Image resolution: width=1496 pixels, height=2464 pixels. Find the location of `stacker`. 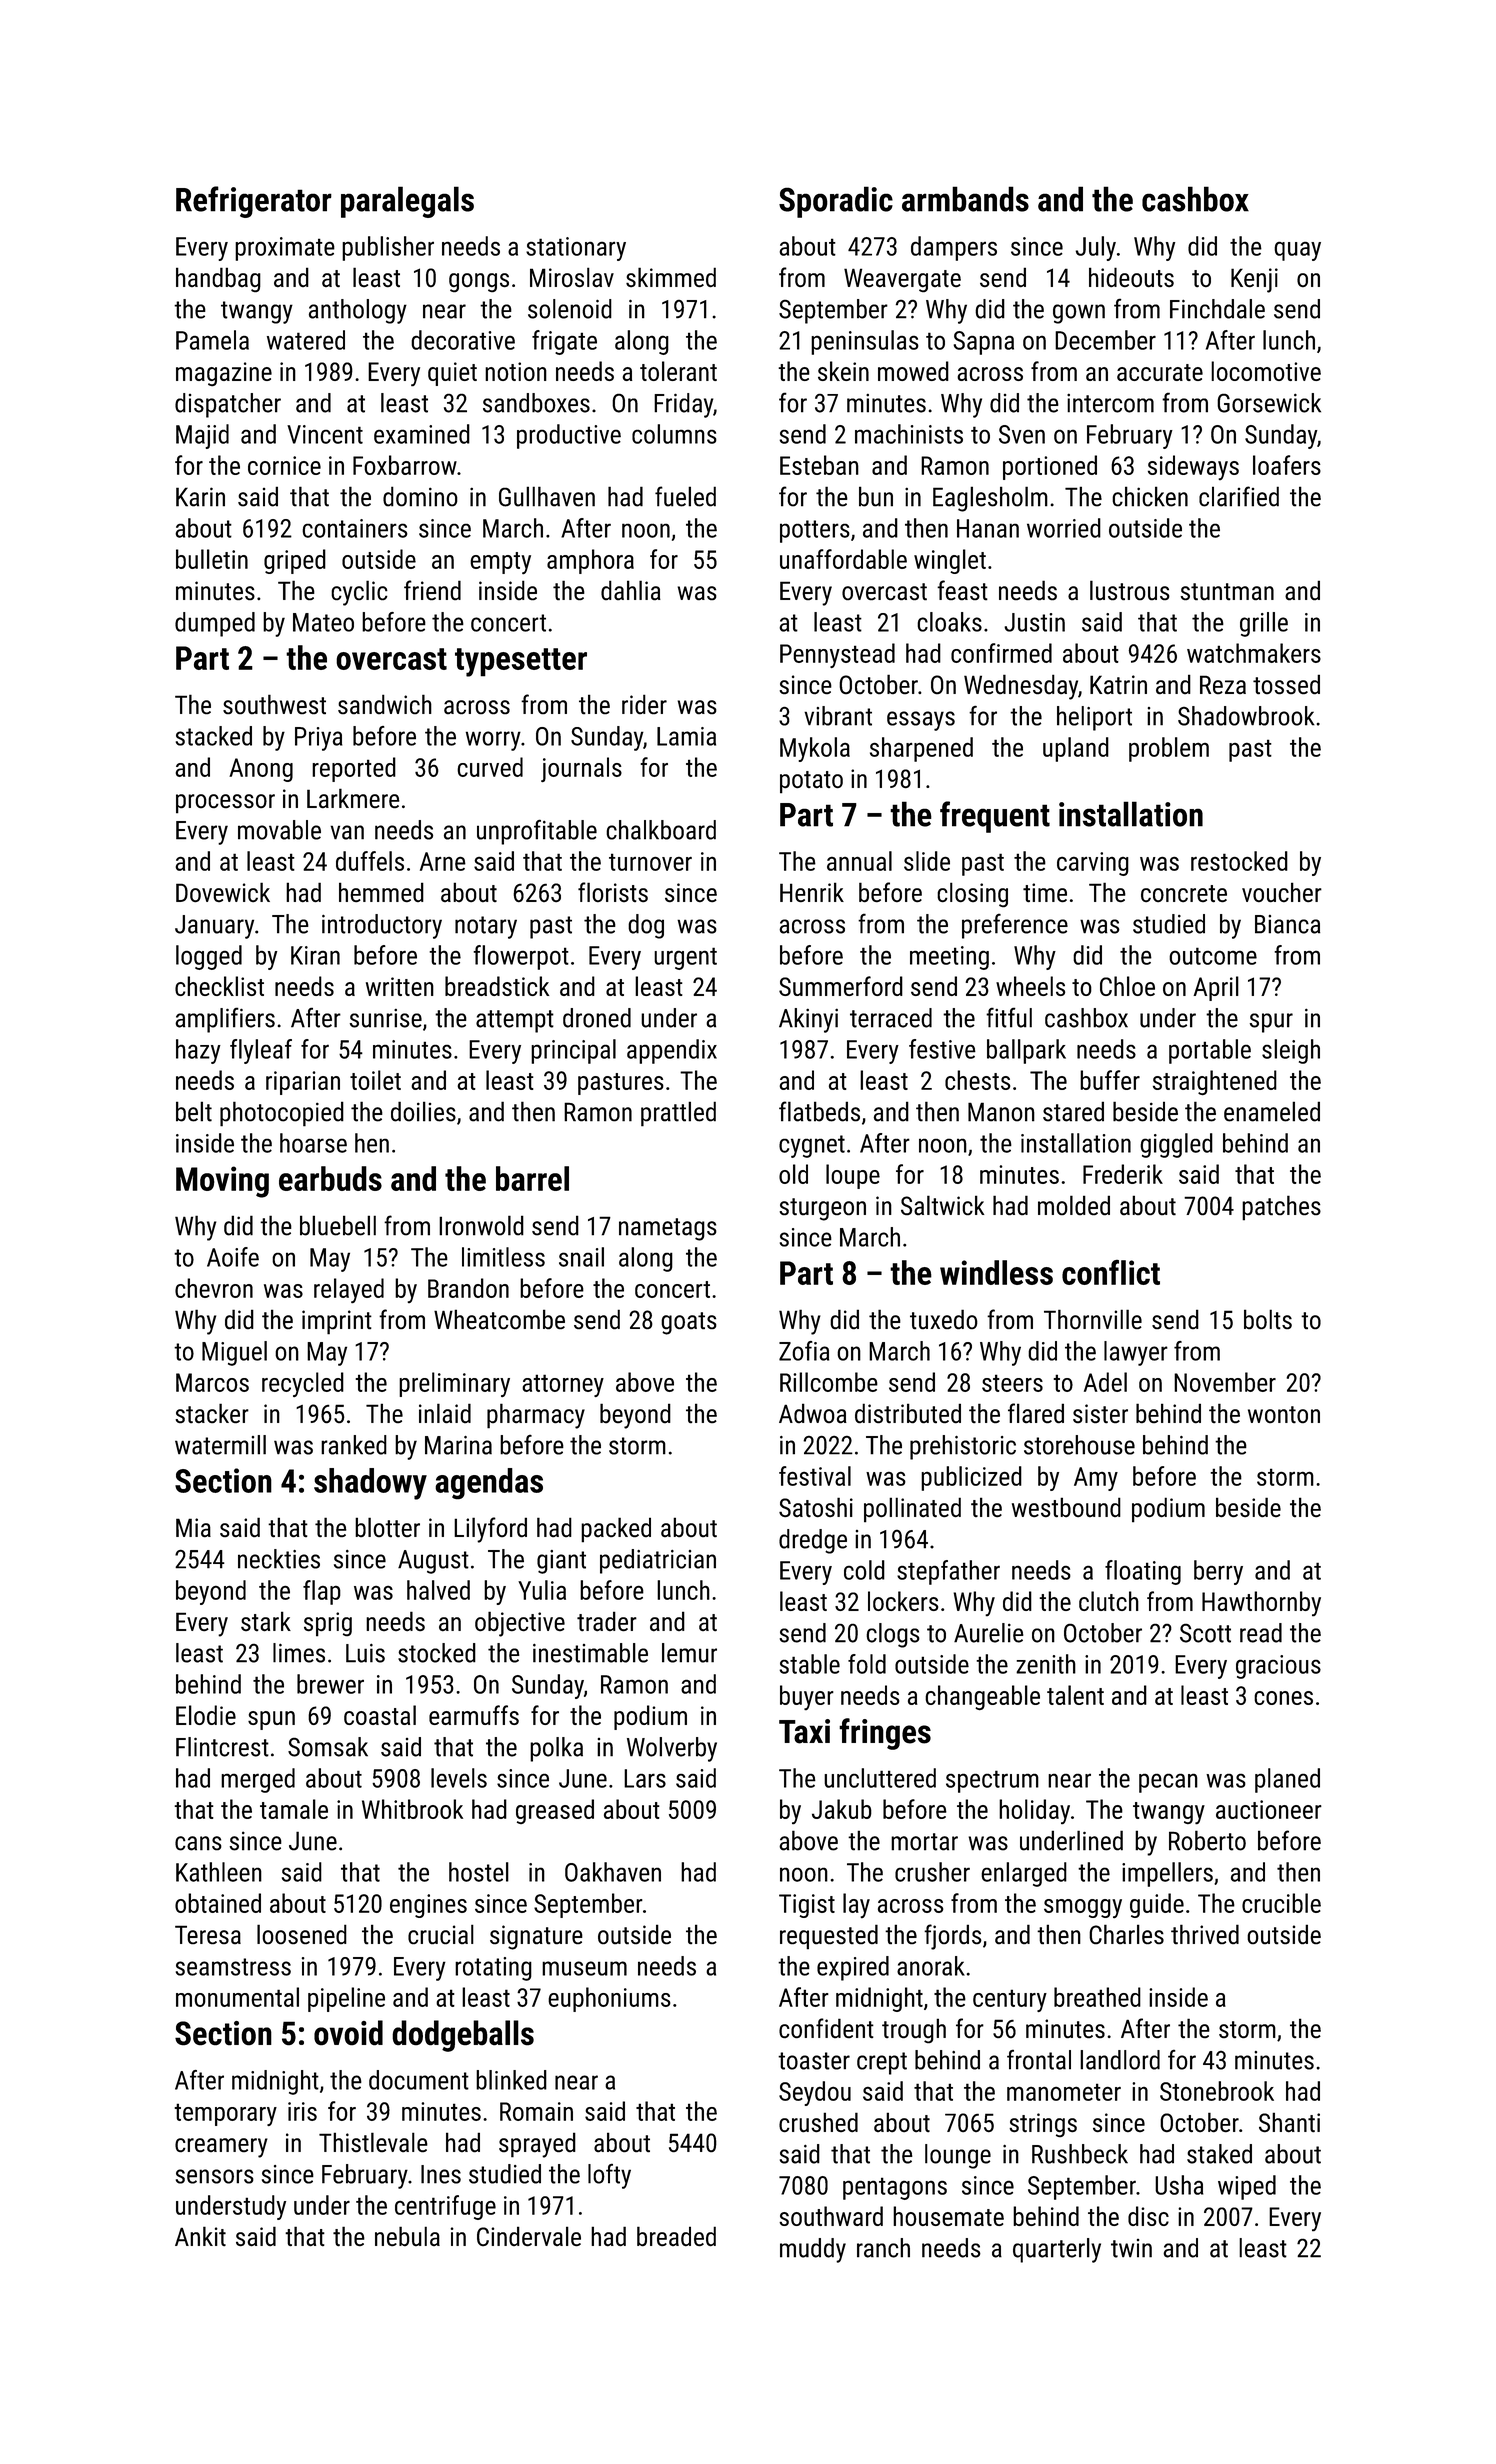

stacker is located at coordinates (212, 1413).
